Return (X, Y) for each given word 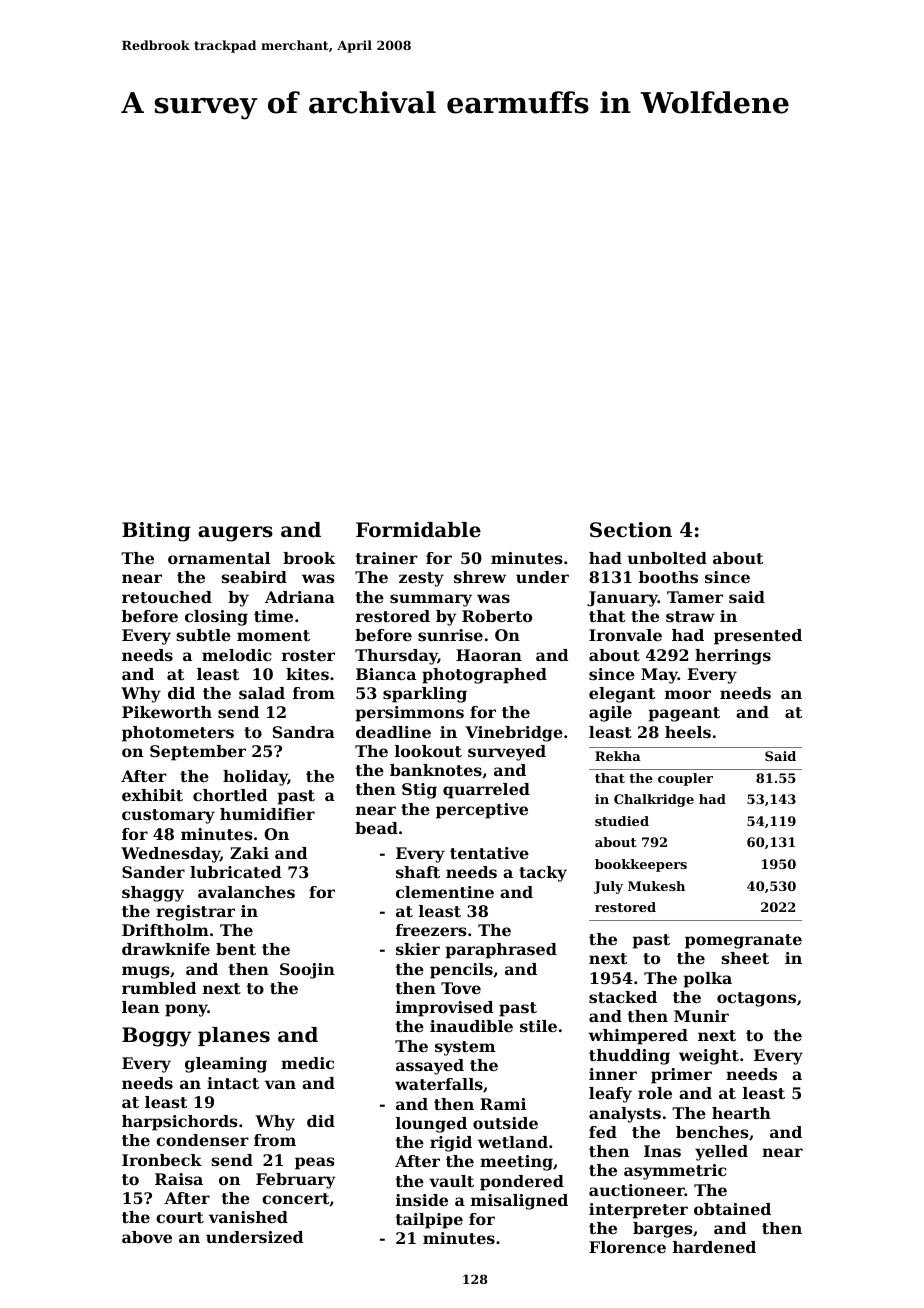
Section (631, 530)
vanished (248, 1217)
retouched (167, 597)
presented (758, 637)
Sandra (304, 732)
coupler (685, 779)
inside (422, 1200)
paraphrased (501, 951)
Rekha (618, 756)
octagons (756, 999)
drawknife (166, 949)
